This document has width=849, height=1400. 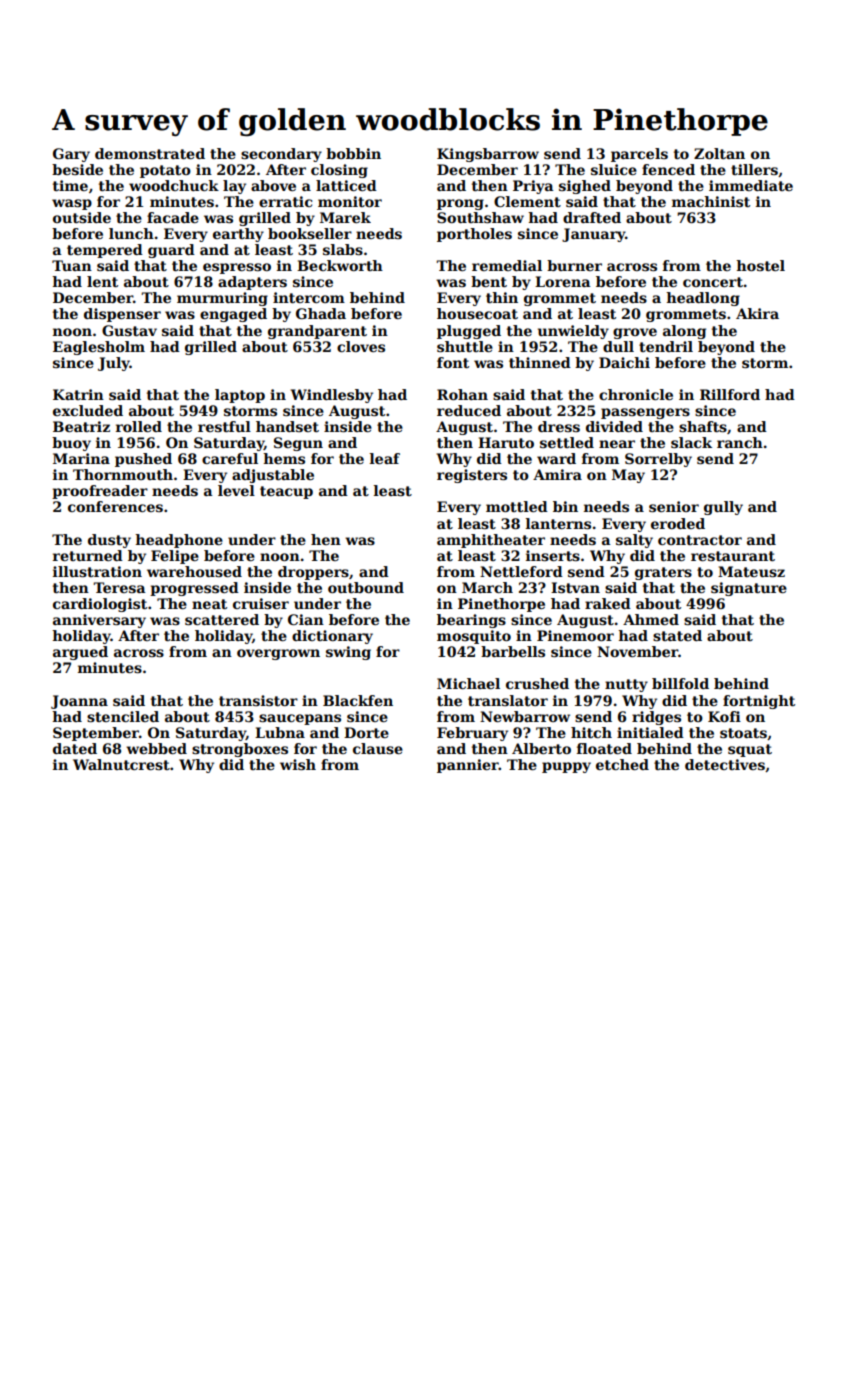 I want to click on Kingsbarrow, so click(x=488, y=155).
